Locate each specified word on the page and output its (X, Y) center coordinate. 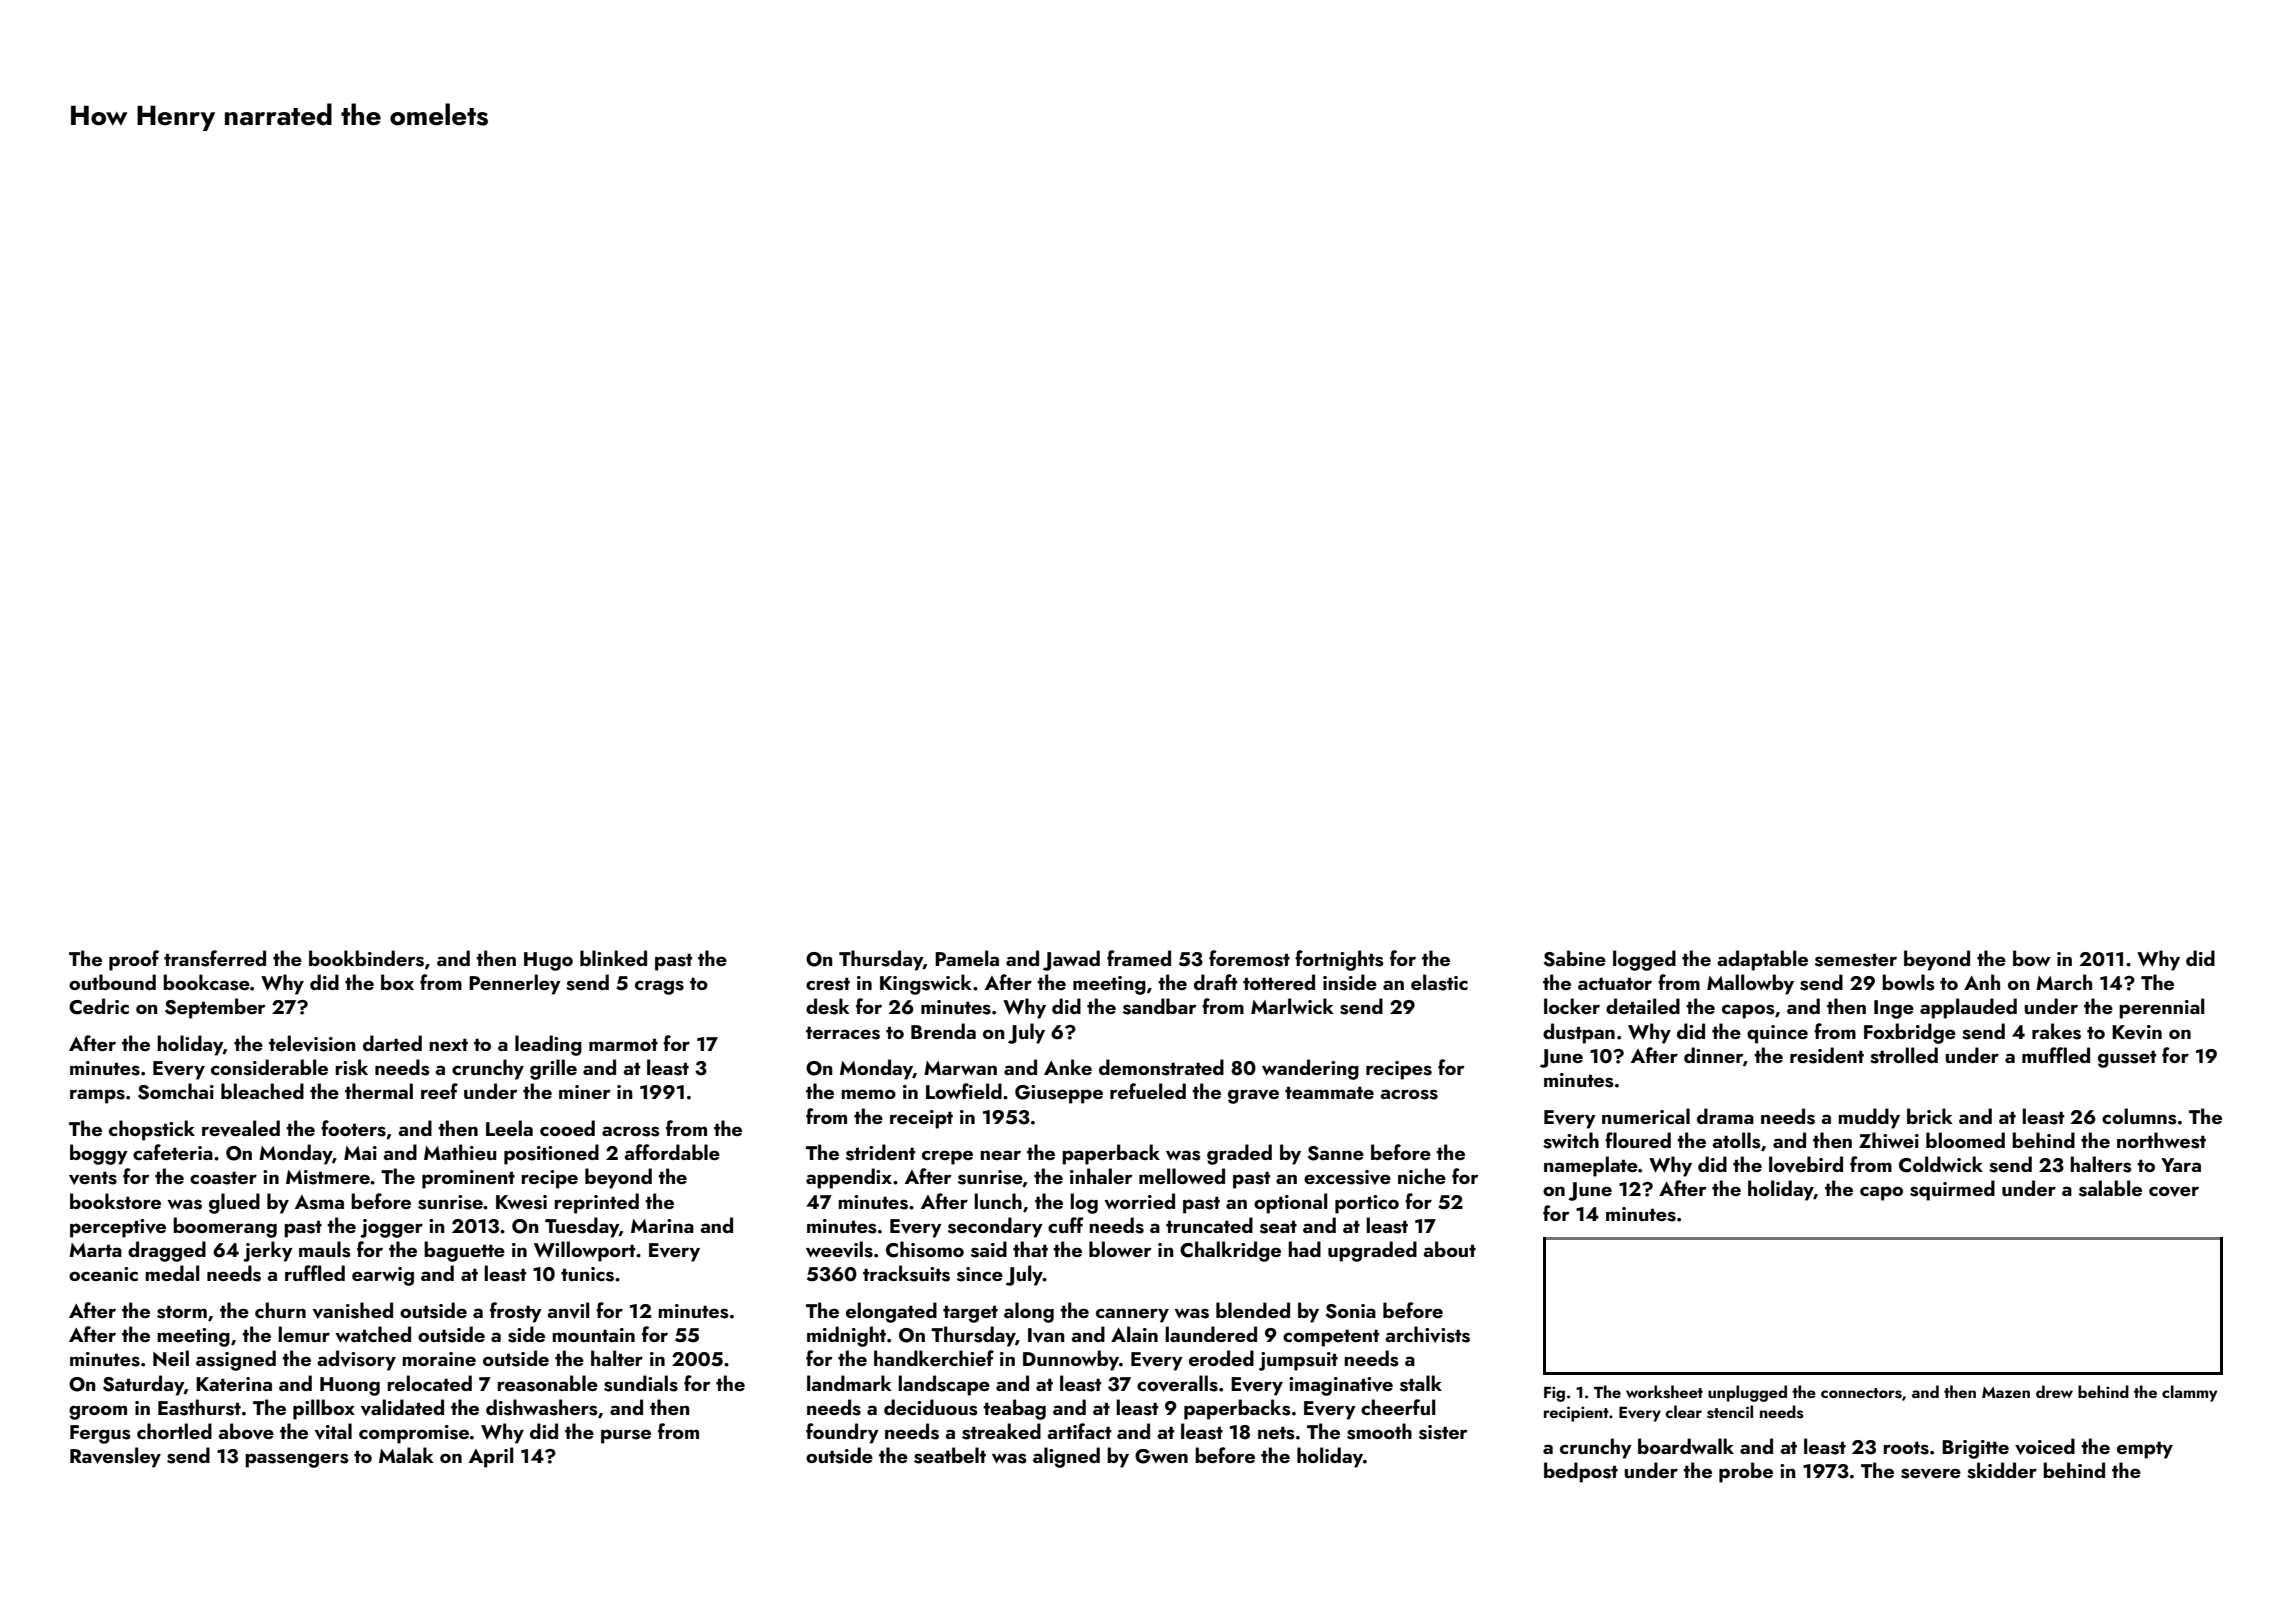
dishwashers (542, 1407)
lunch (998, 1201)
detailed (1643, 1006)
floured (1638, 1140)
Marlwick (1292, 1006)
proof (134, 960)
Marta (95, 1250)
